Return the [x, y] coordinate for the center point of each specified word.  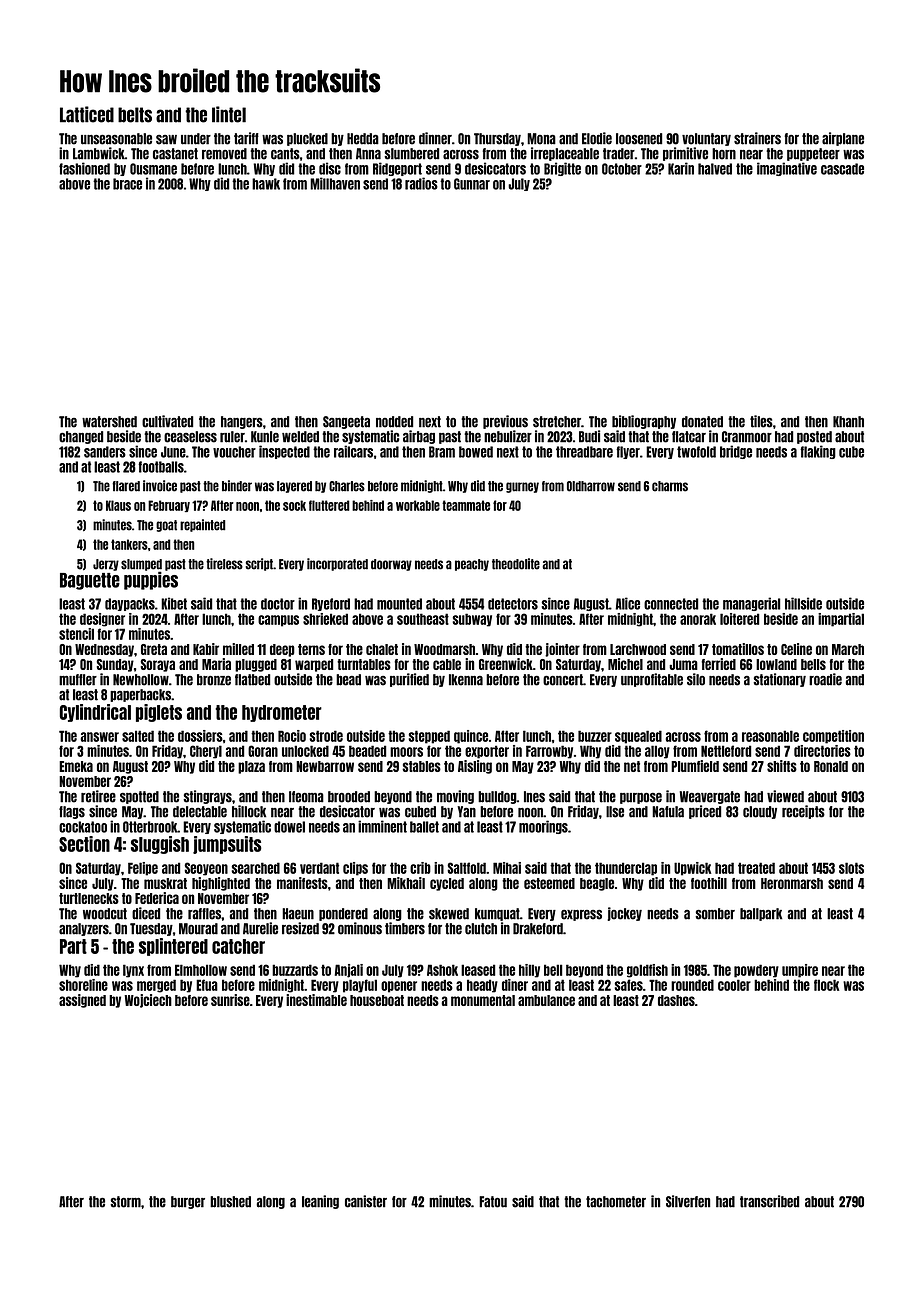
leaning [320, 1202]
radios [421, 183]
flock [826, 985]
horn [724, 154]
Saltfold [466, 868]
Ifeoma [306, 797]
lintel [229, 114]
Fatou [493, 1202]
